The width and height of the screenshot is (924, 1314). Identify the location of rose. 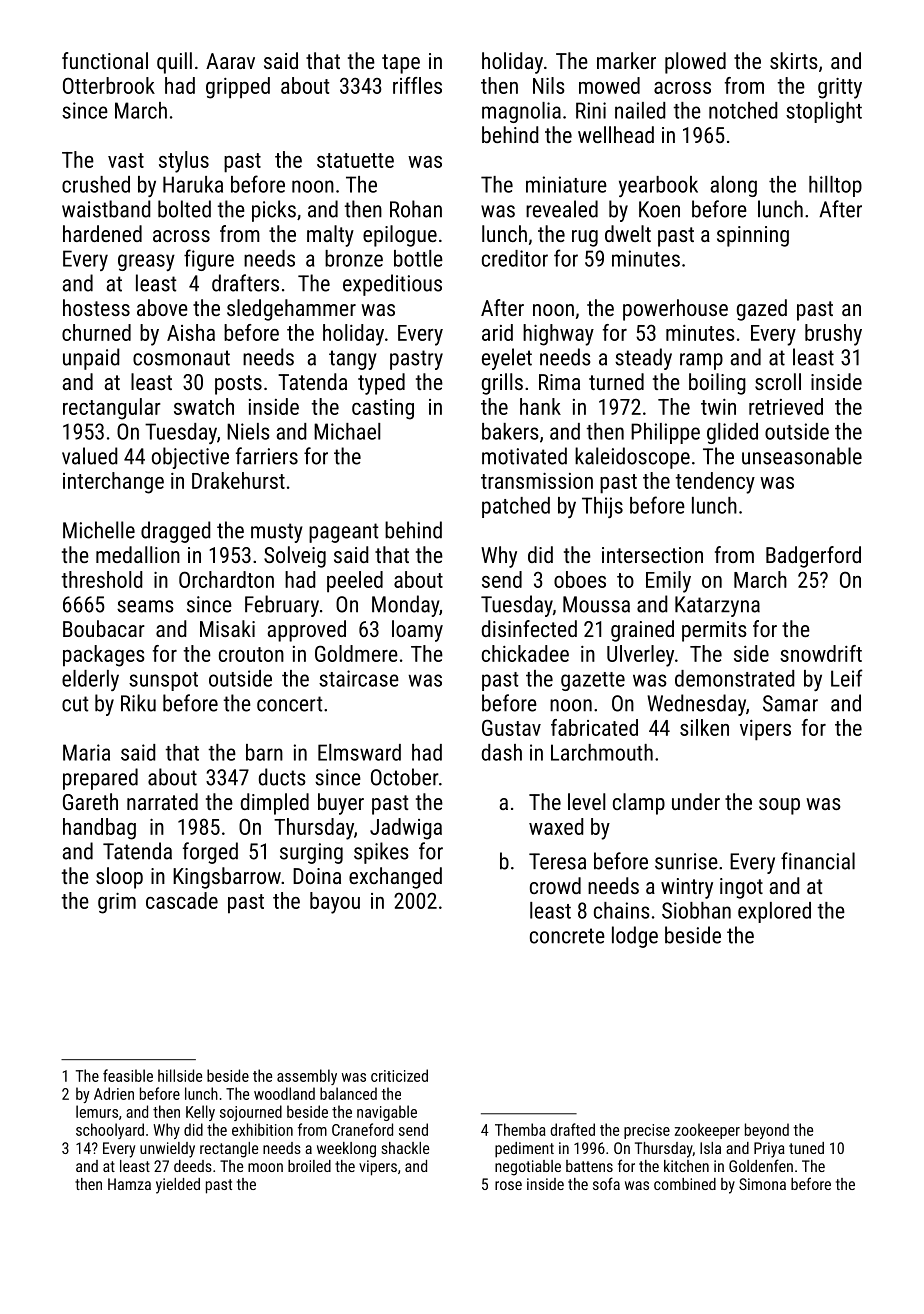
(508, 1185).
